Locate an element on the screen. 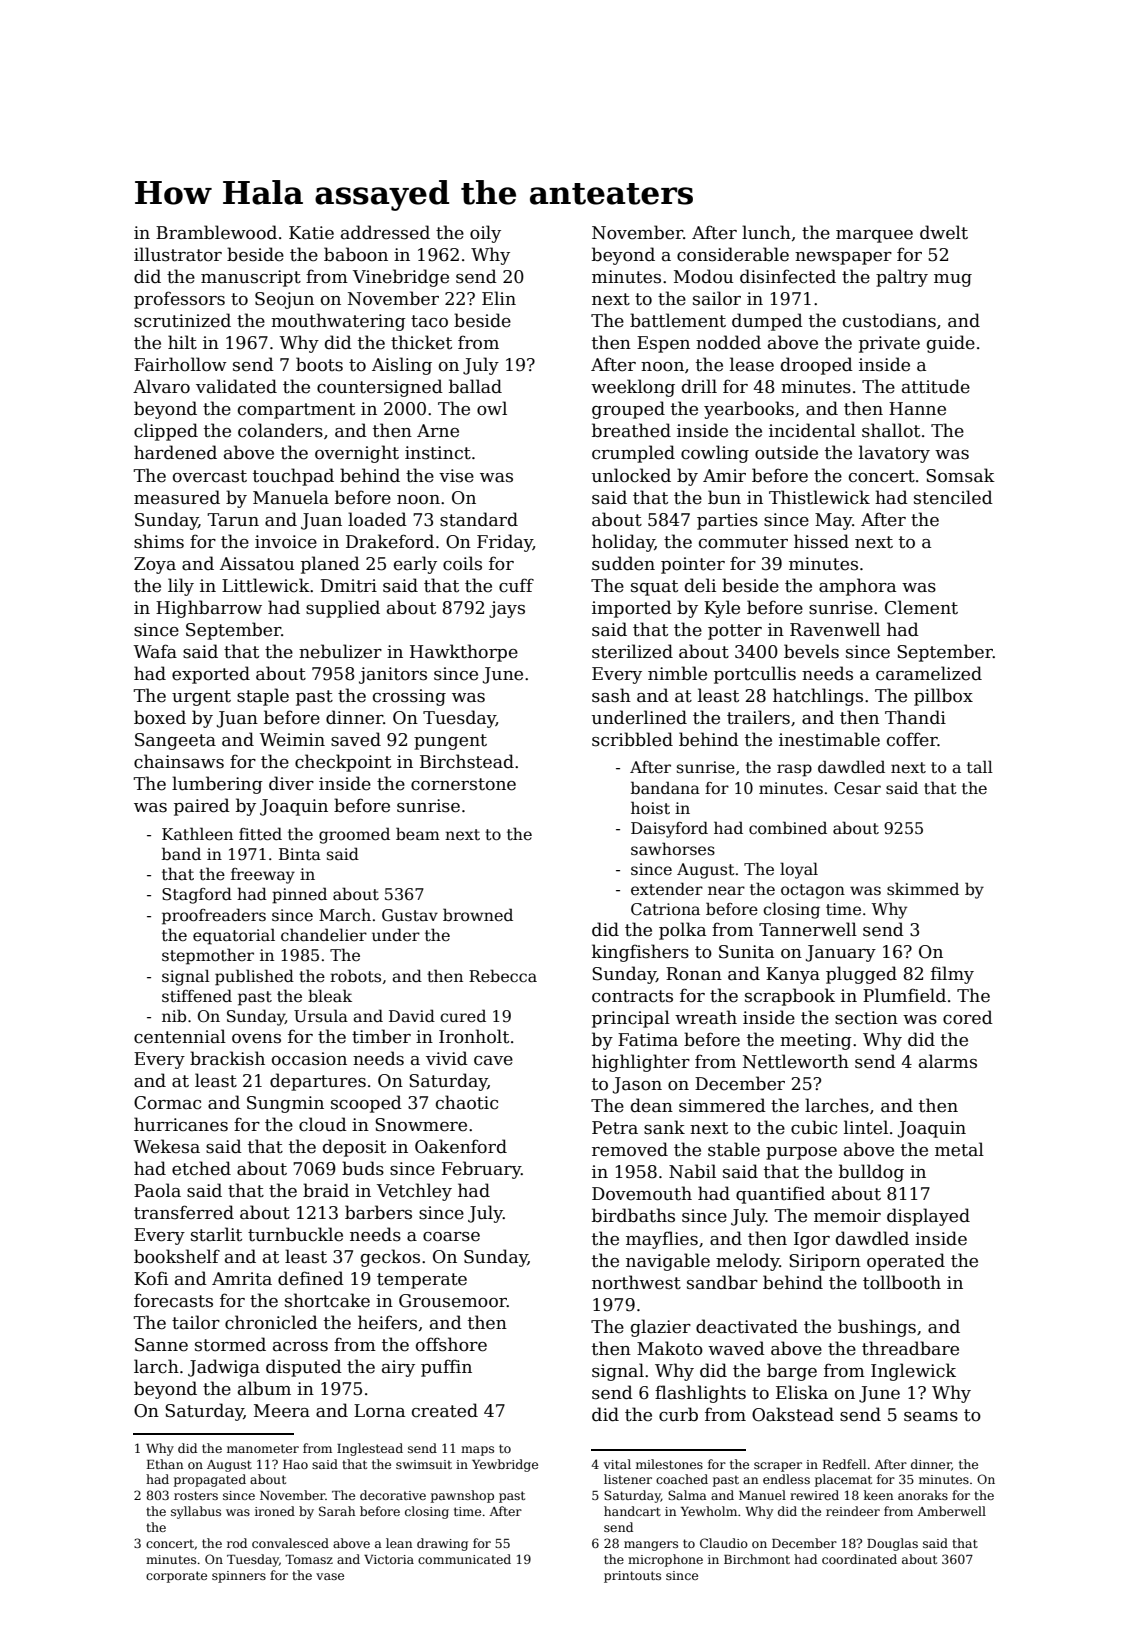  ballad is located at coordinates (475, 386).
